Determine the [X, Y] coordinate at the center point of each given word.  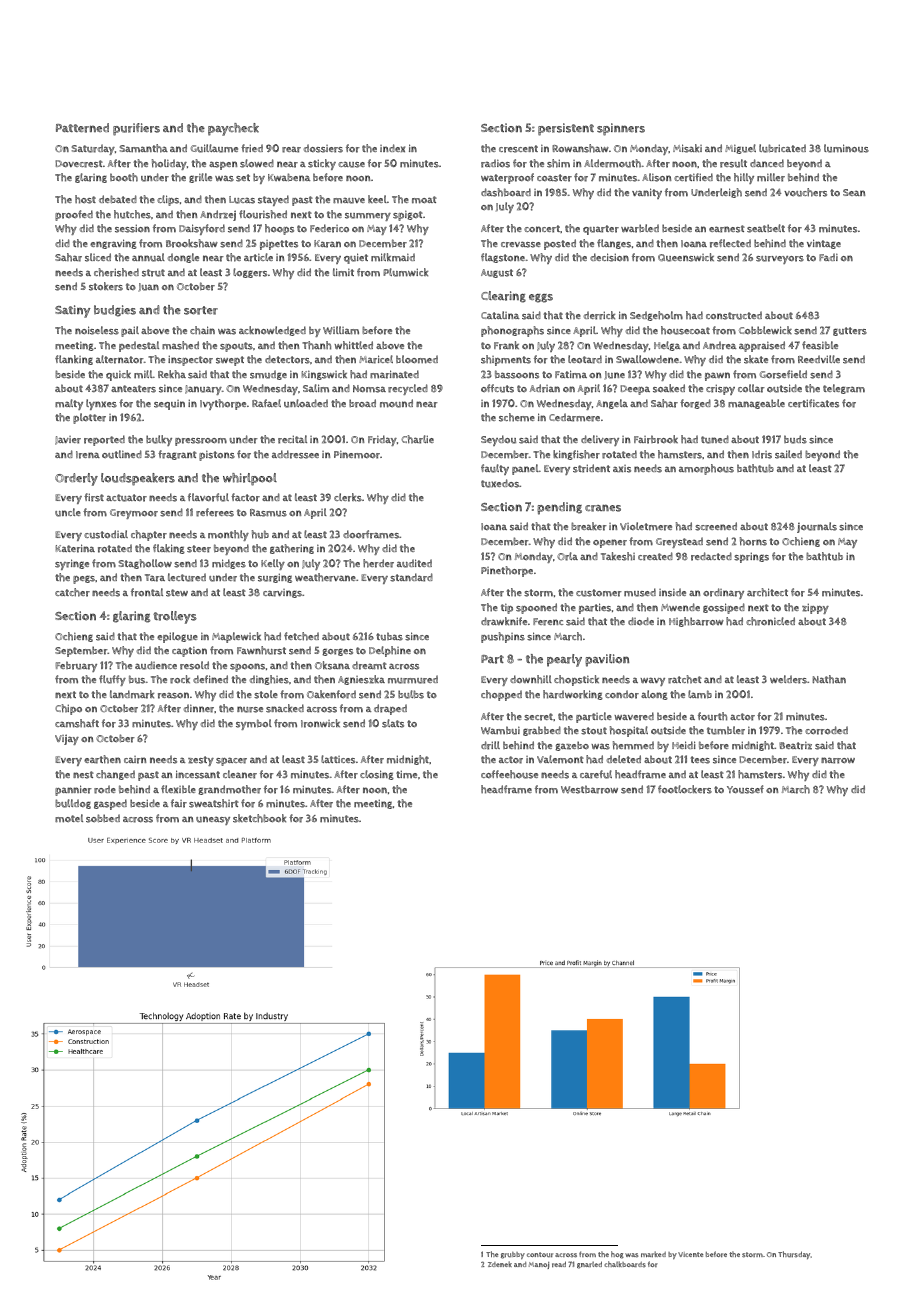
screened [716, 526]
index [392, 148]
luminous [846, 148]
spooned [536, 608]
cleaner [240, 774]
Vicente [690, 1254]
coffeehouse [509, 774]
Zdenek [500, 1264]
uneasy [213, 820]
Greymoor [134, 514]
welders [788, 679]
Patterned [82, 128]
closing [377, 775]
